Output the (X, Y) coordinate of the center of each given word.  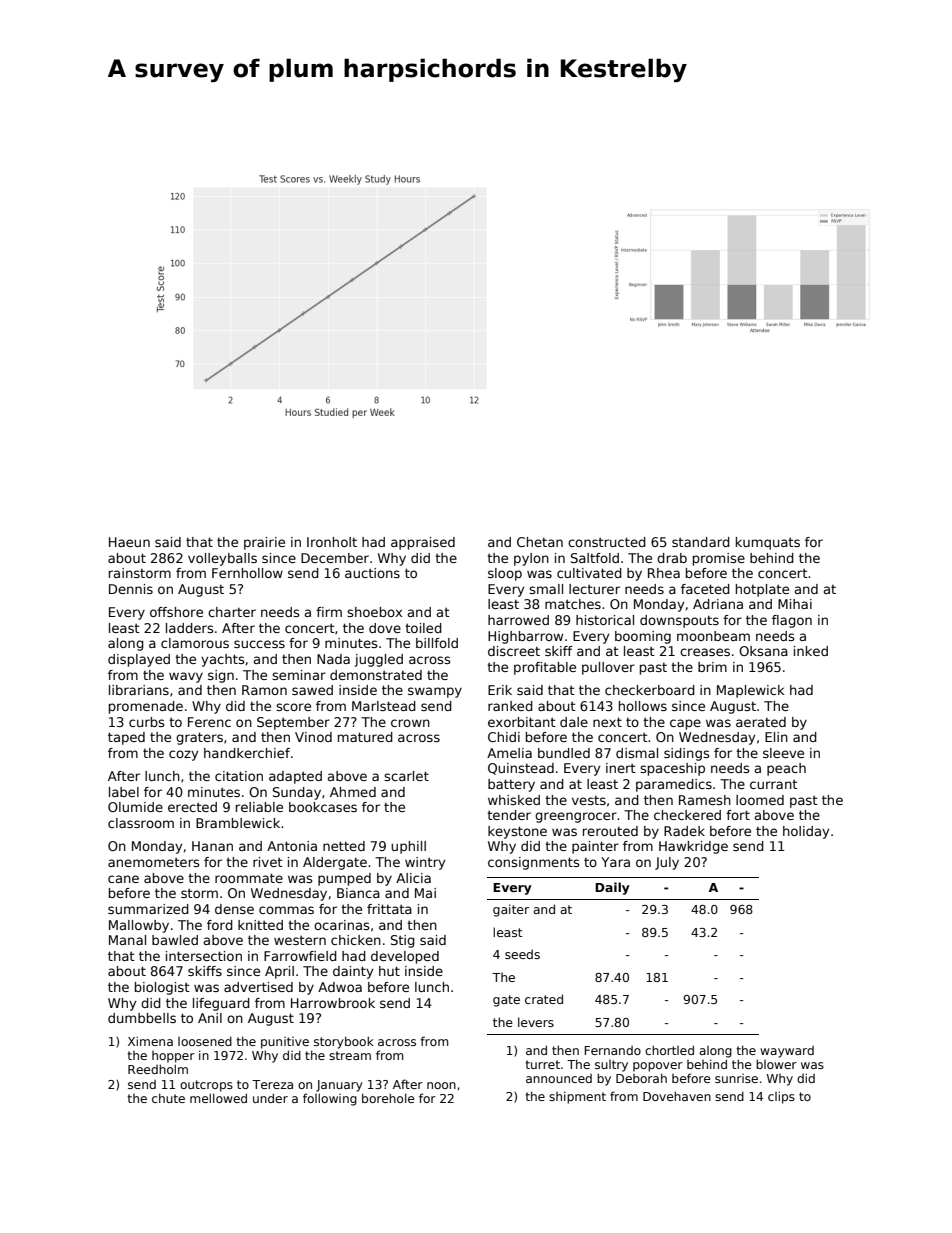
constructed (607, 542)
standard (701, 542)
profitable (545, 668)
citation (239, 776)
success (259, 644)
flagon (792, 621)
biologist (162, 988)
